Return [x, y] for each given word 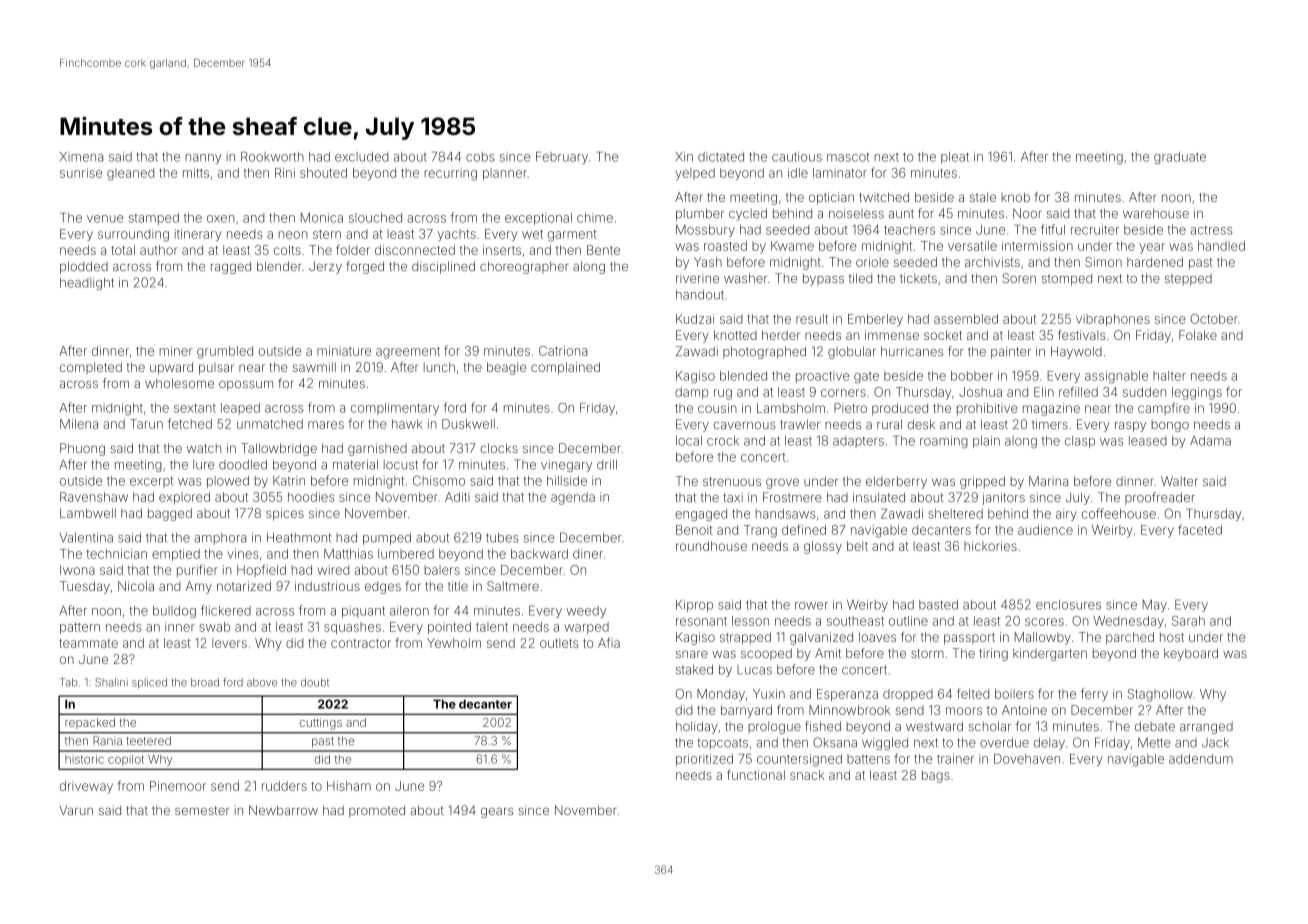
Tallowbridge [279, 449]
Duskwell [468, 424]
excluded [361, 157]
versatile [972, 246]
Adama [1210, 441]
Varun [76, 810]
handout [700, 295]
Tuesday [85, 587]
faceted [1200, 529]
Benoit [694, 530]
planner [505, 174]
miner [176, 351]
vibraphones [1113, 320]
